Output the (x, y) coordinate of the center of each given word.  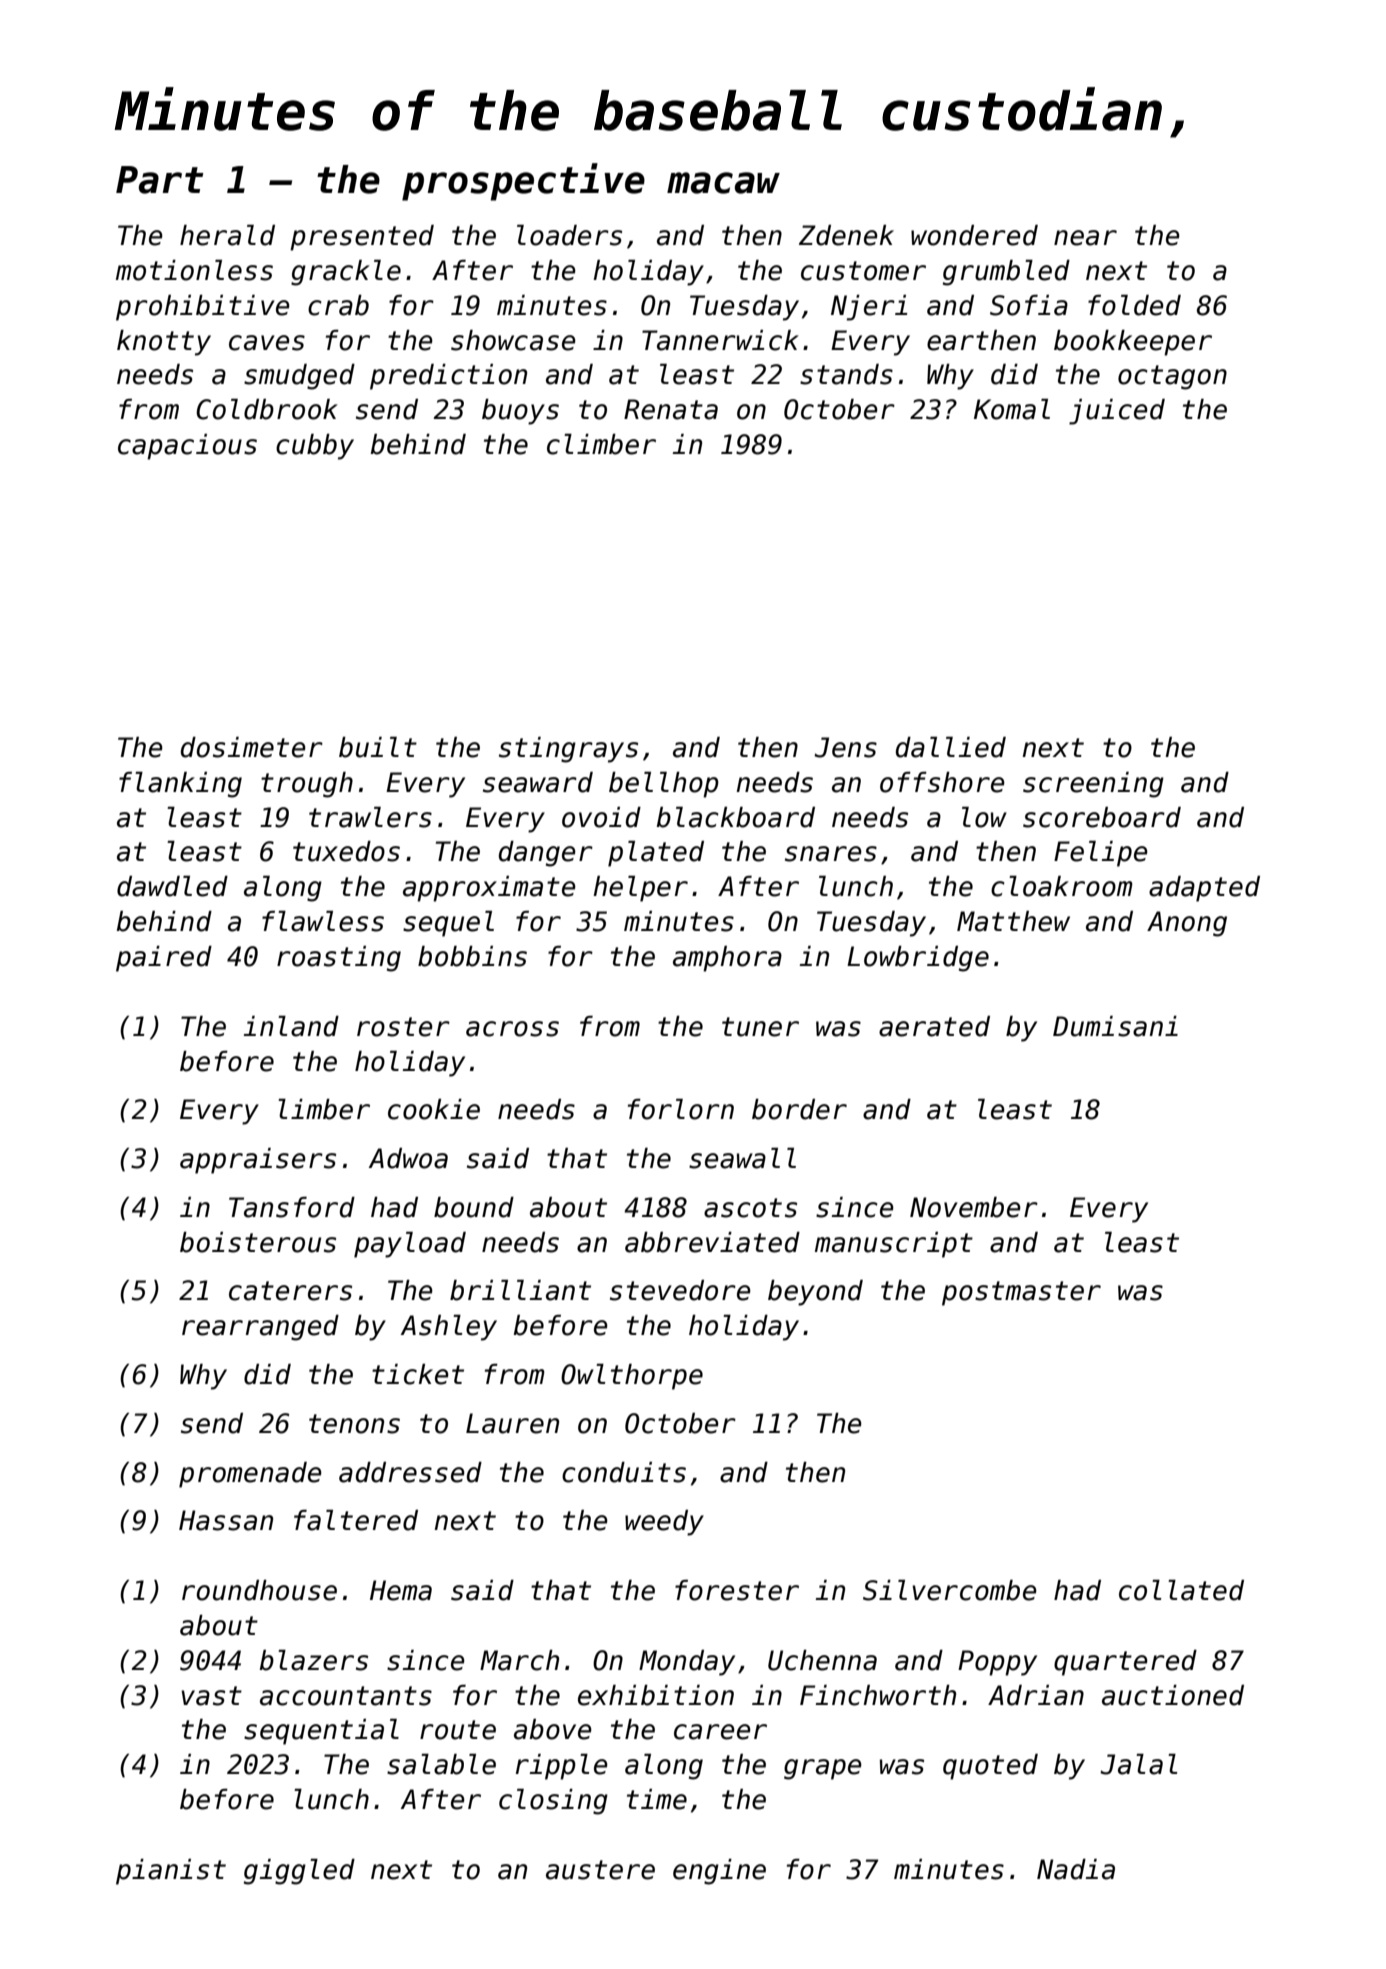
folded (1134, 305)
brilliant (520, 1290)
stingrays (568, 750)
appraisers (258, 1161)
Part (160, 180)
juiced (1117, 412)
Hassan (226, 1520)
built (378, 747)
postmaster (1021, 1293)
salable (441, 1764)
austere (600, 1870)
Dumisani (1115, 1026)
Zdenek (846, 235)
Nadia (1076, 1869)
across (512, 1029)
